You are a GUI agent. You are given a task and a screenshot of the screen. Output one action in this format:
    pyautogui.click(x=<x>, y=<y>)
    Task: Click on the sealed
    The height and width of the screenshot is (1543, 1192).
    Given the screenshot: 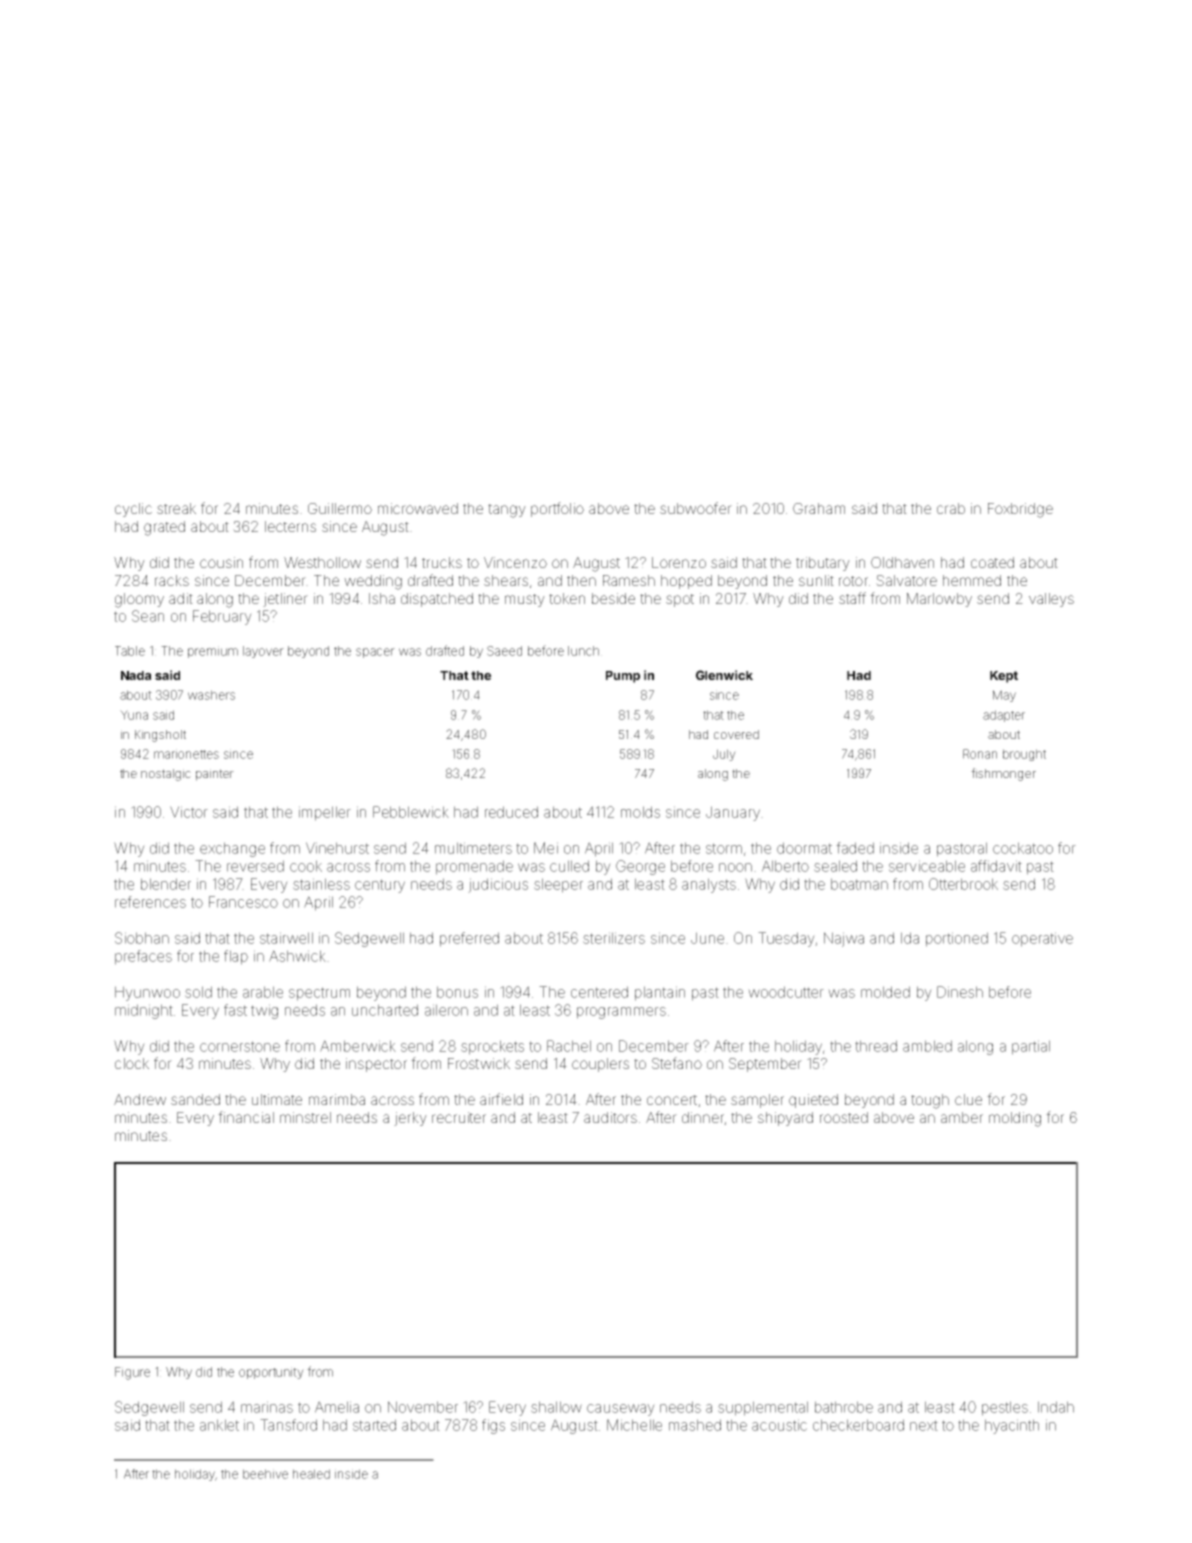 What is the action you would take?
    pyautogui.click(x=835, y=866)
